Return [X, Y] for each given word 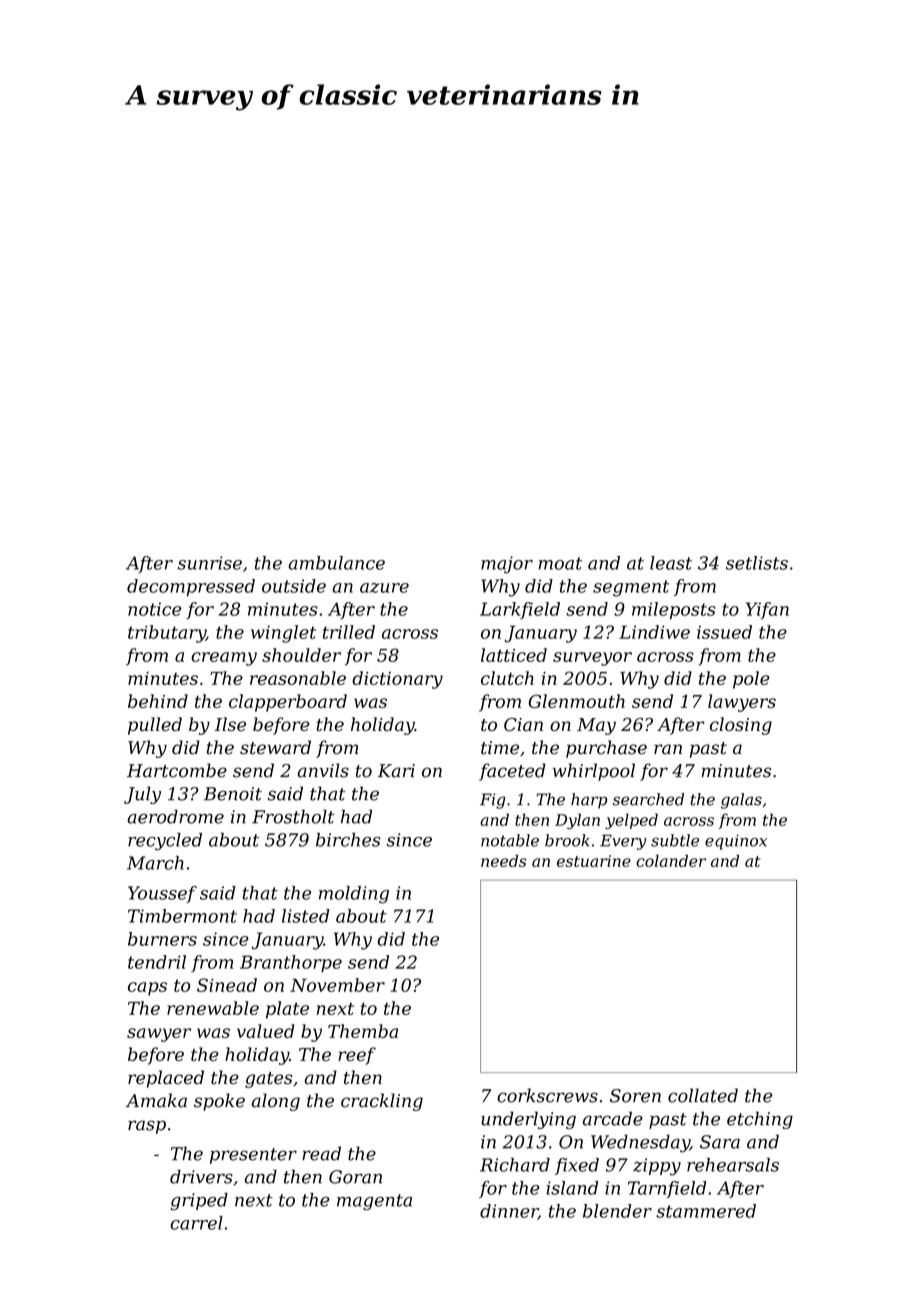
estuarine [594, 861]
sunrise [210, 563]
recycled [165, 842]
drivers [201, 1176]
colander [671, 861]
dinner [509, 1212]
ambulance [336, 563]
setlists [757, 563]
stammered [706, 1211]
